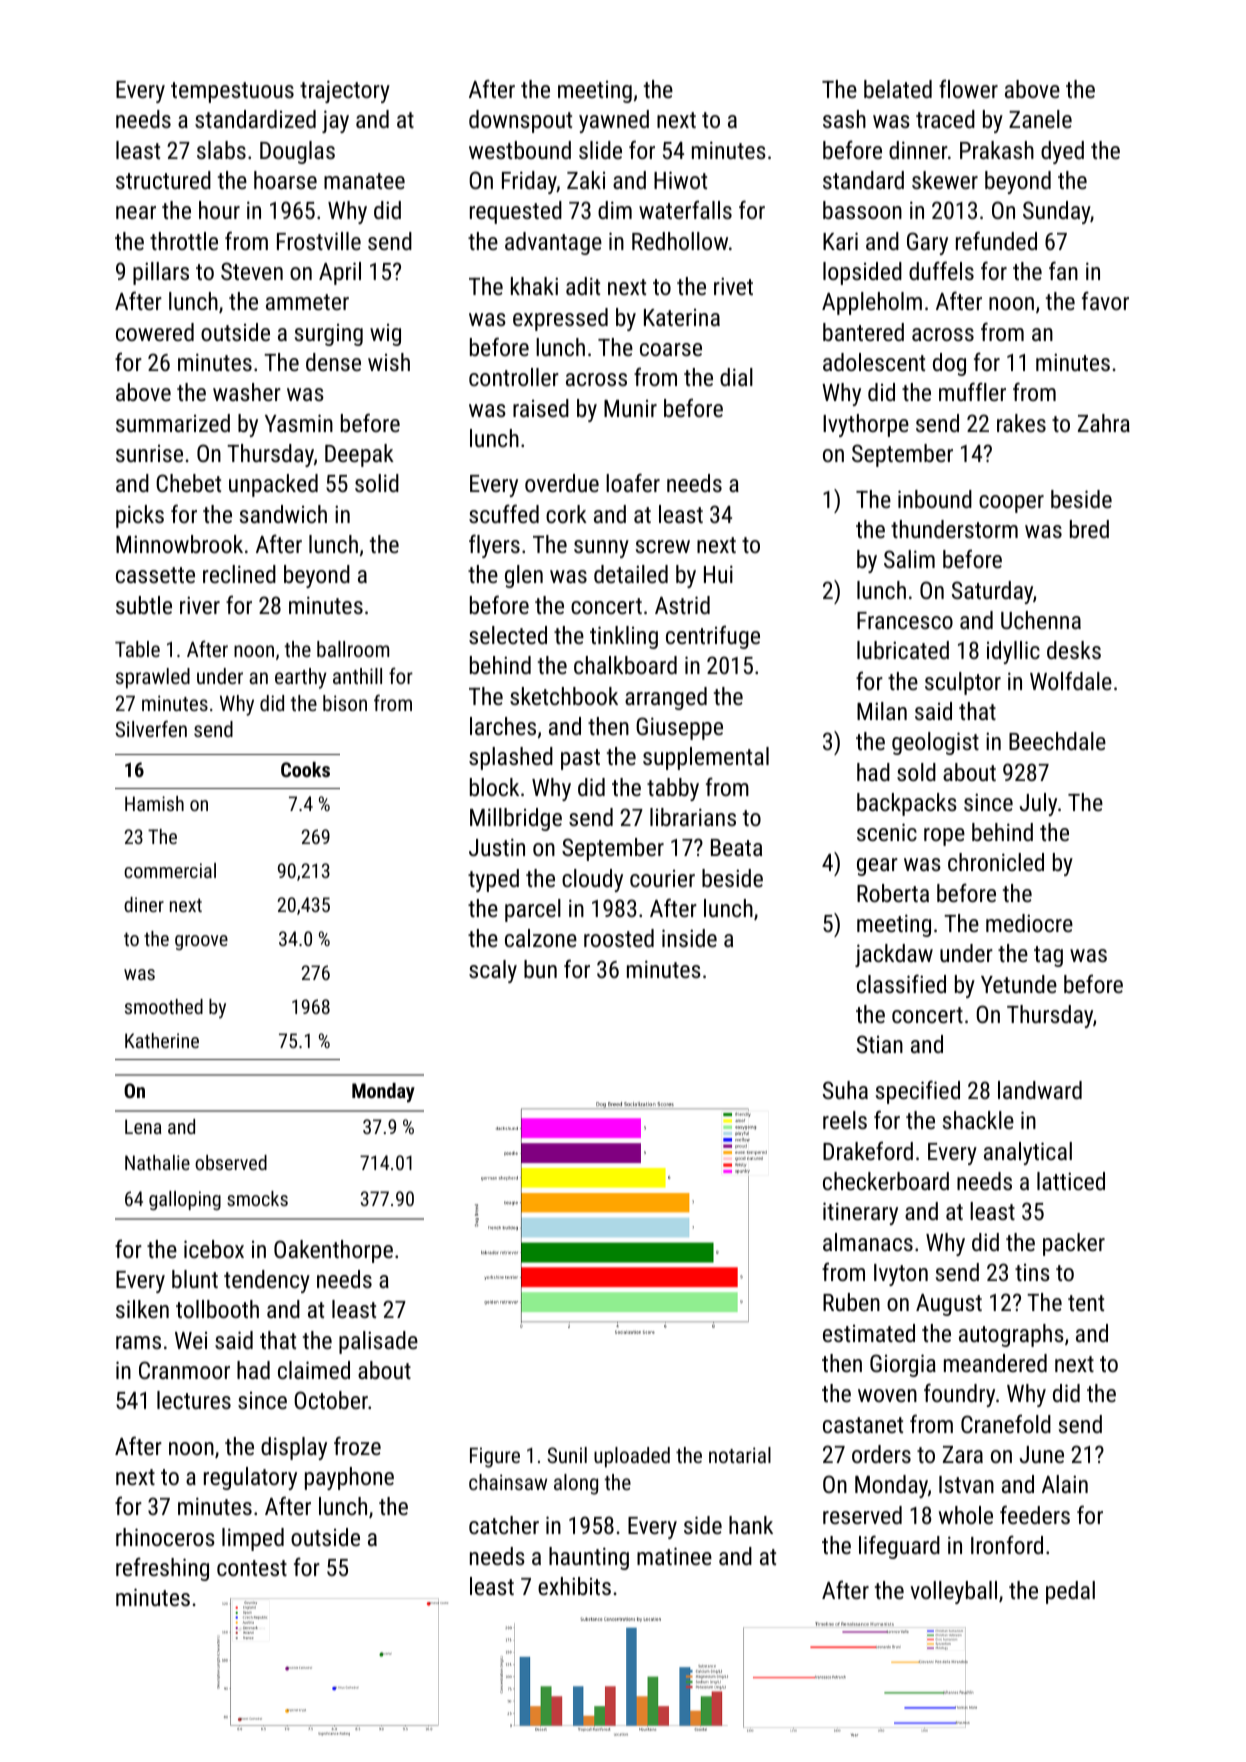 Image resolution: width=1246 pixels, height=1762 pixels. Describe the element at coordinates (185, 1200) in the document. I see `galloping` at that location.
